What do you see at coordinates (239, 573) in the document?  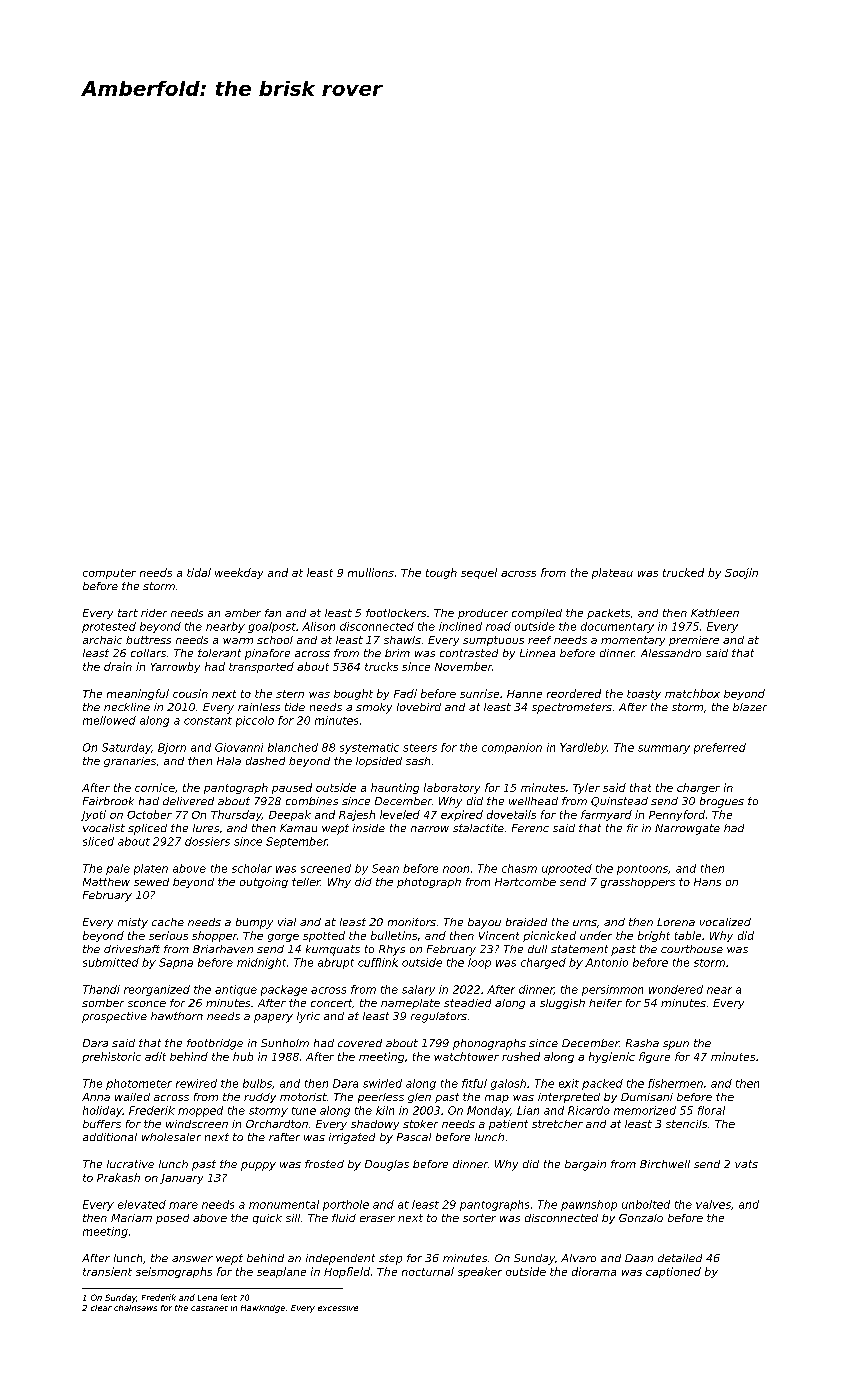 I see `weekday` at bounding box center [239, 573].
